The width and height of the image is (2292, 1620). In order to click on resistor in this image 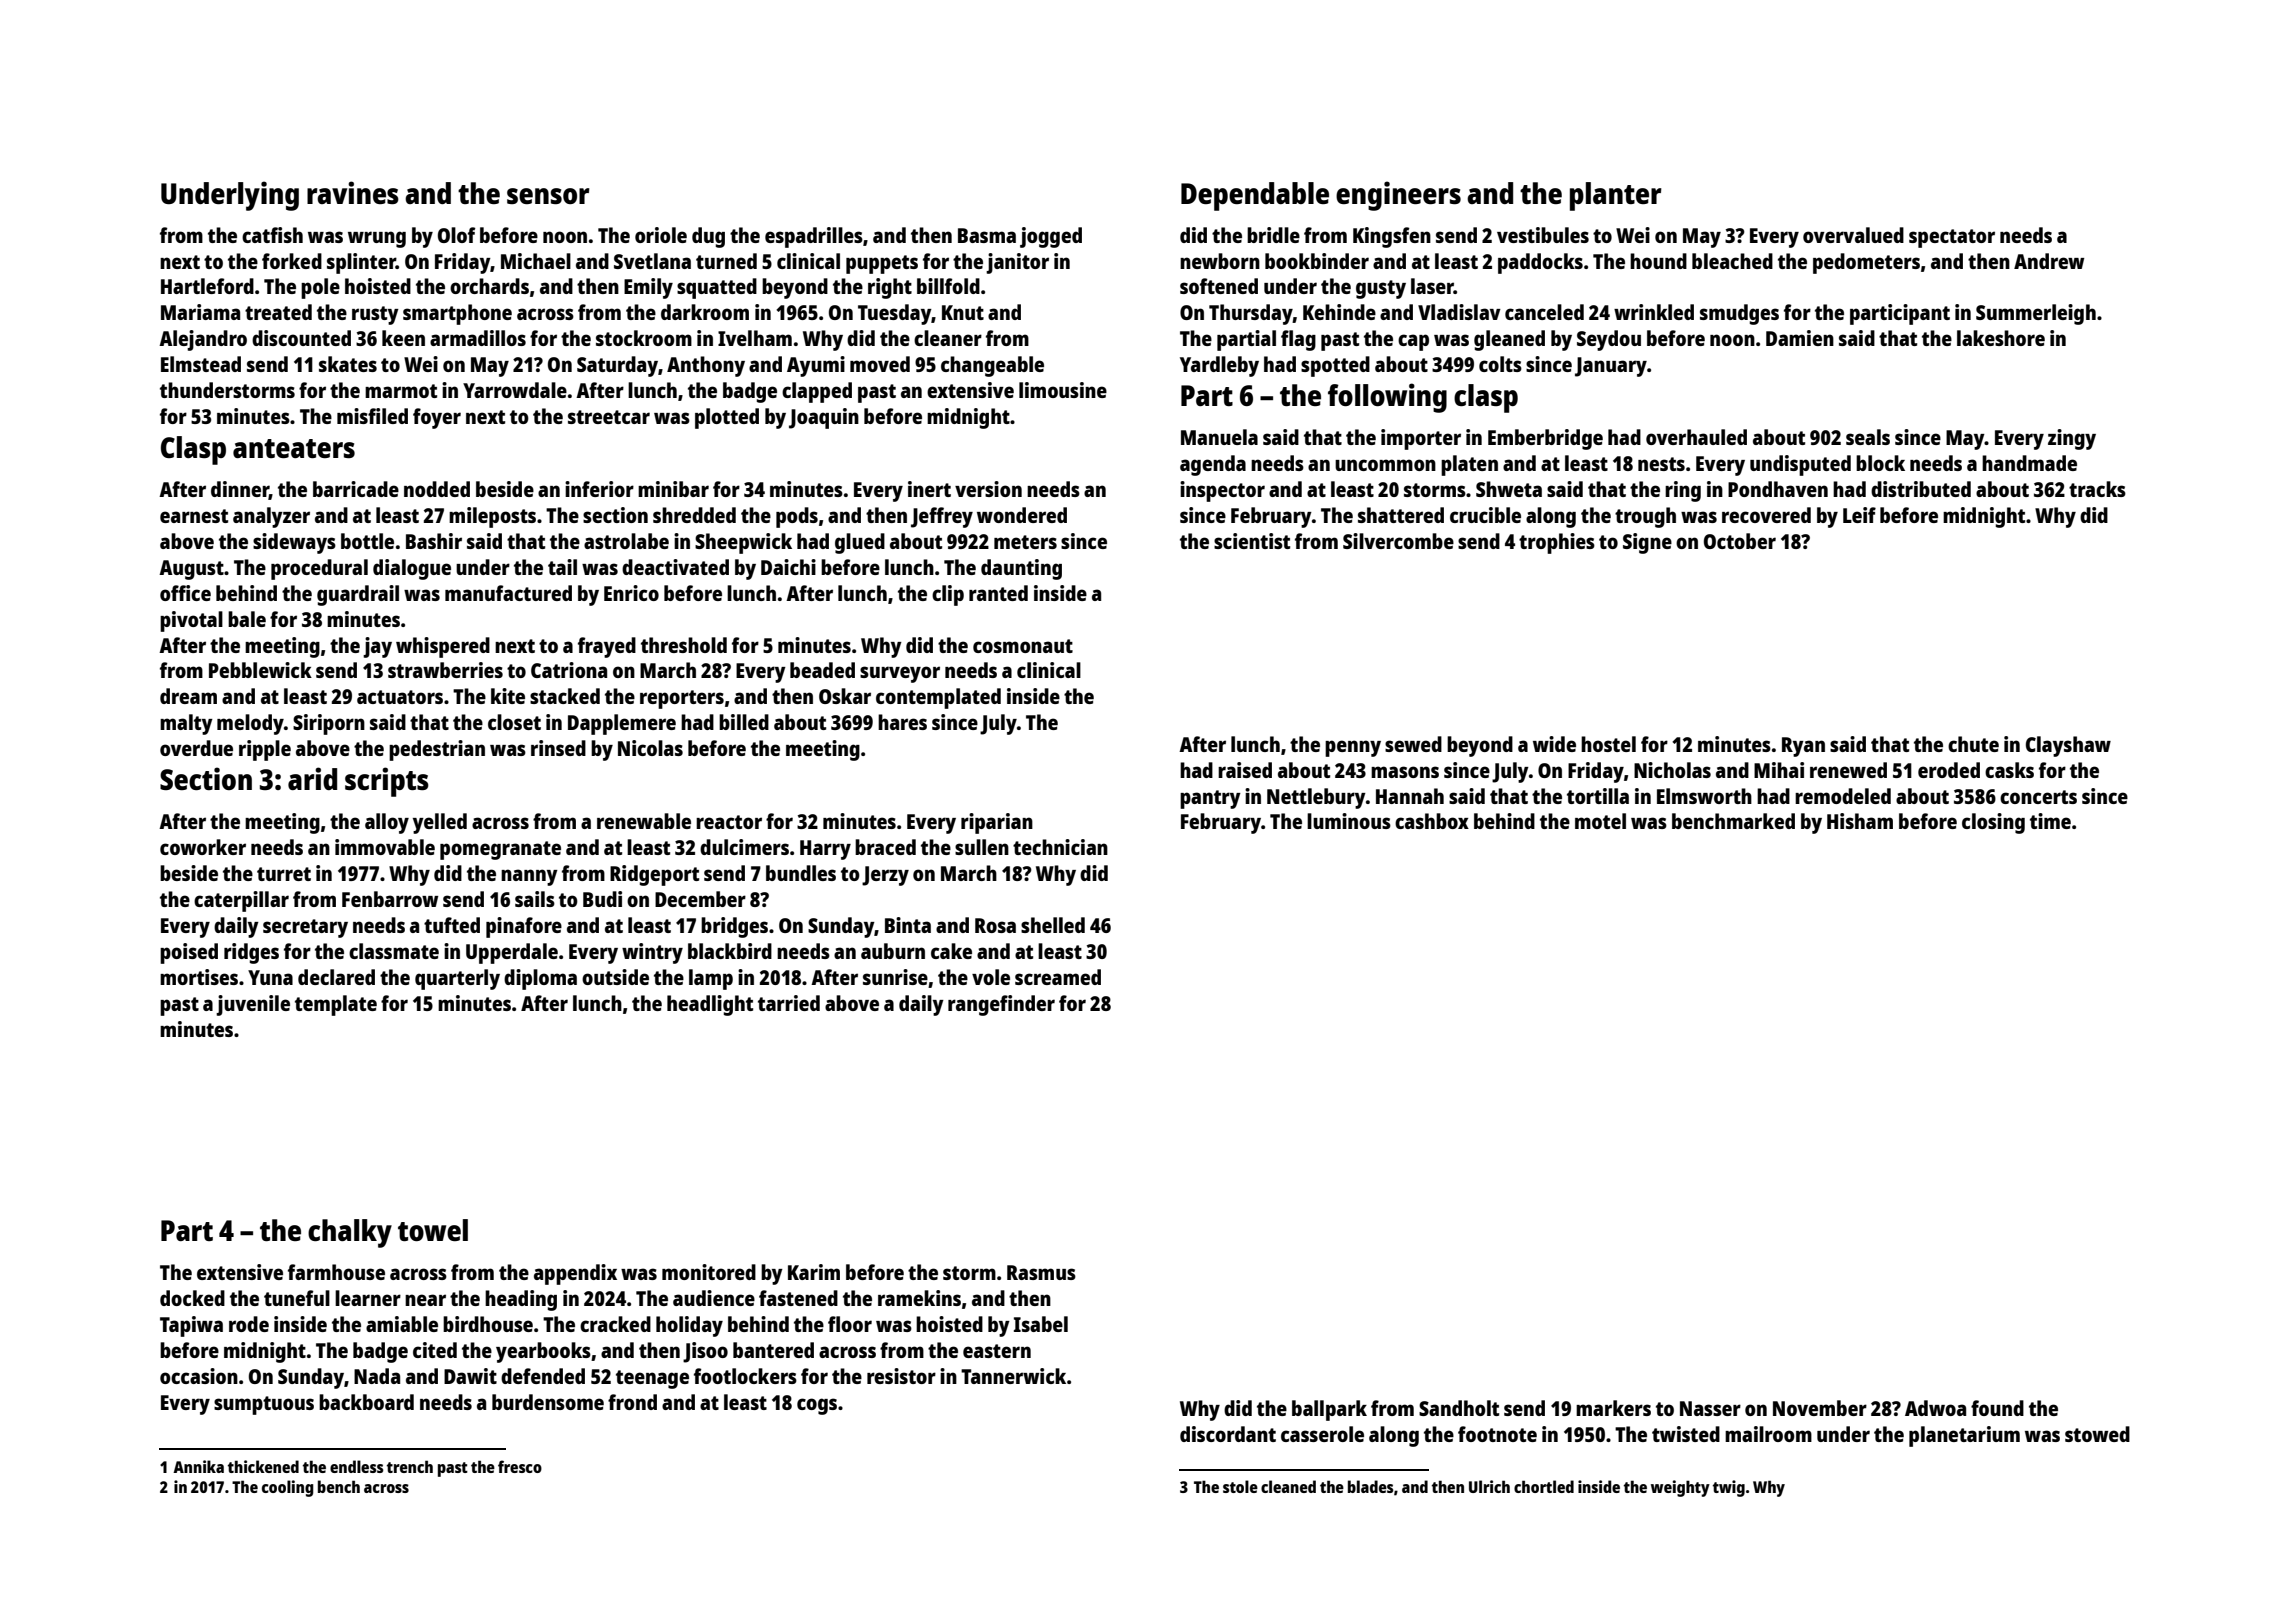, I will do `click(901, 1376)`.
